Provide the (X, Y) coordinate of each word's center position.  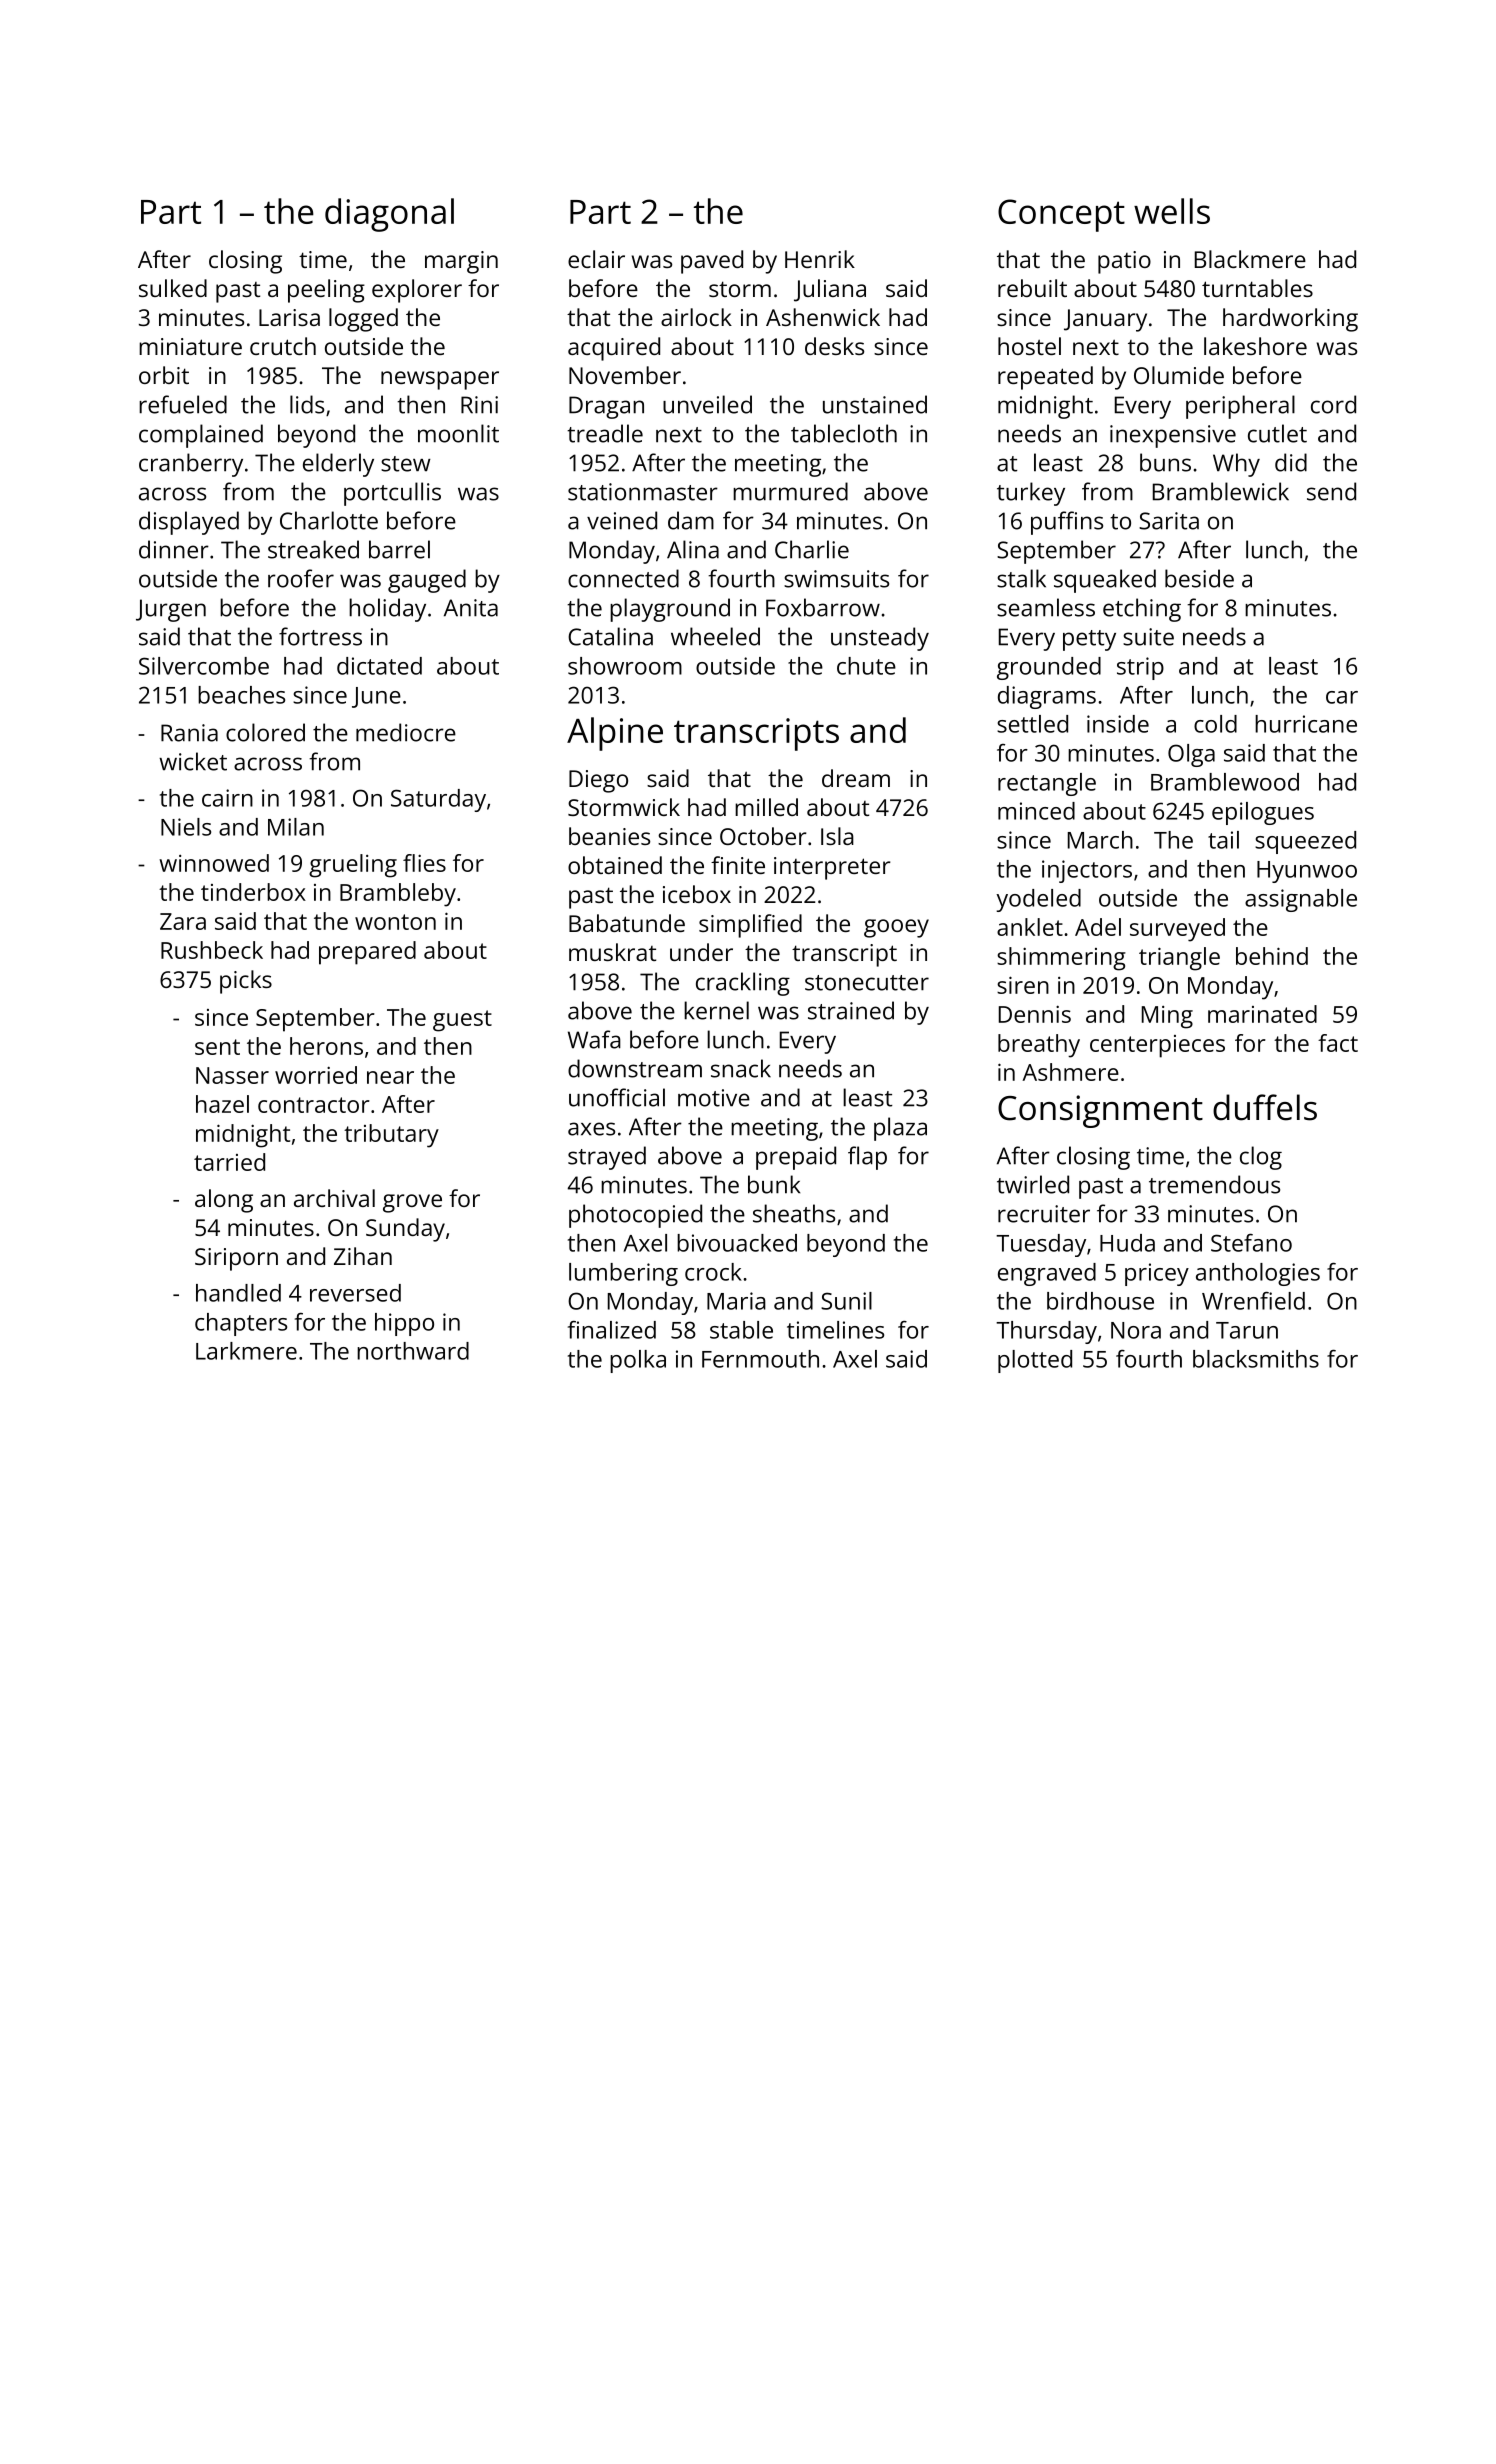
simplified (750, 926)
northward (413, 1351)
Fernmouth (760, 1359)
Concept (1061, 215)
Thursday (1046, 1332)
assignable (1301, 900)
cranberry (191, 465)
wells (1172, 211)
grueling (353, 866)
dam (691, 520)
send (1331, 491)
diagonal (389, 215)
